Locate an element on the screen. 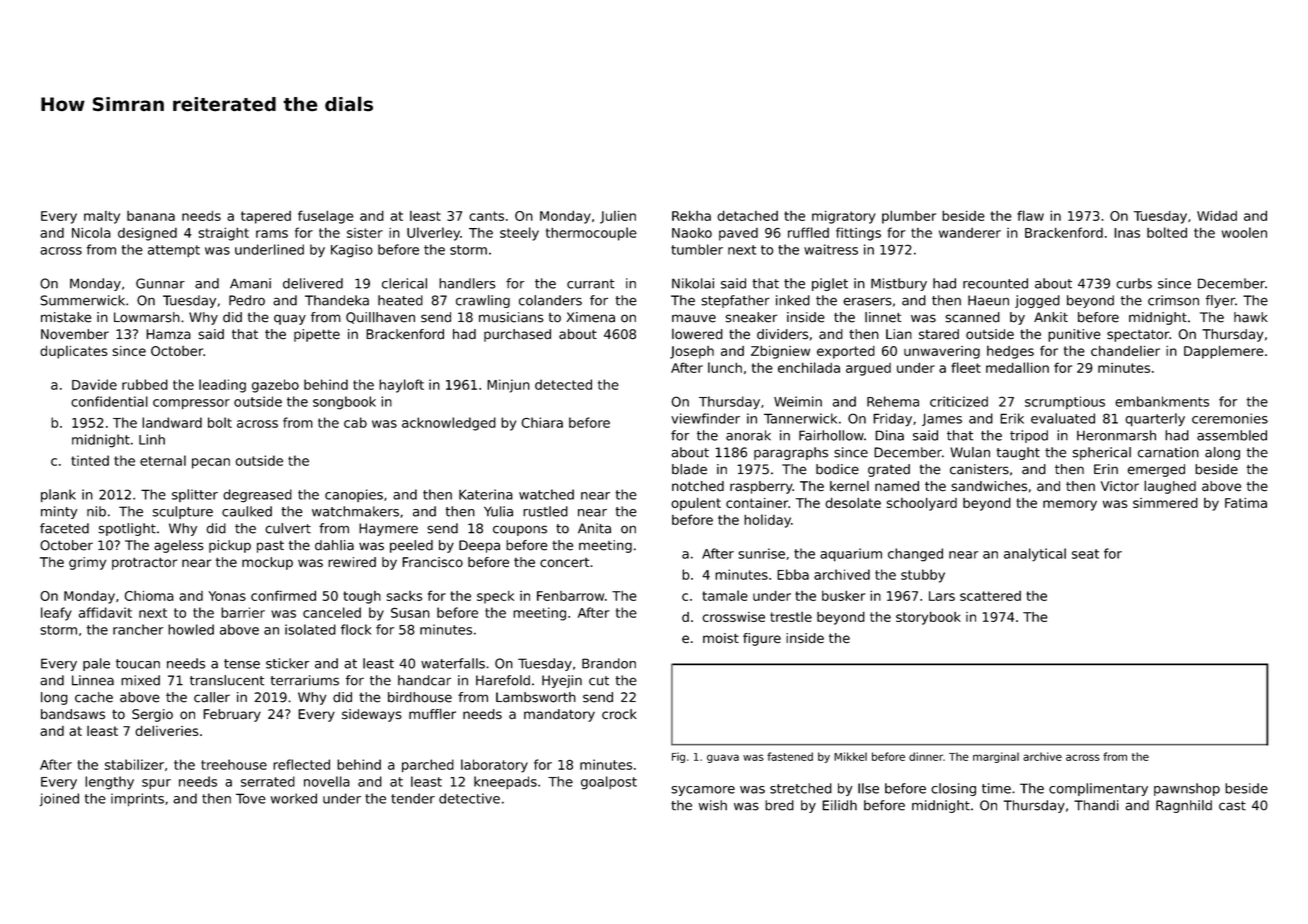 This screenshot has width=1308, height=924. fastened is located at coordinates (790, 756).
